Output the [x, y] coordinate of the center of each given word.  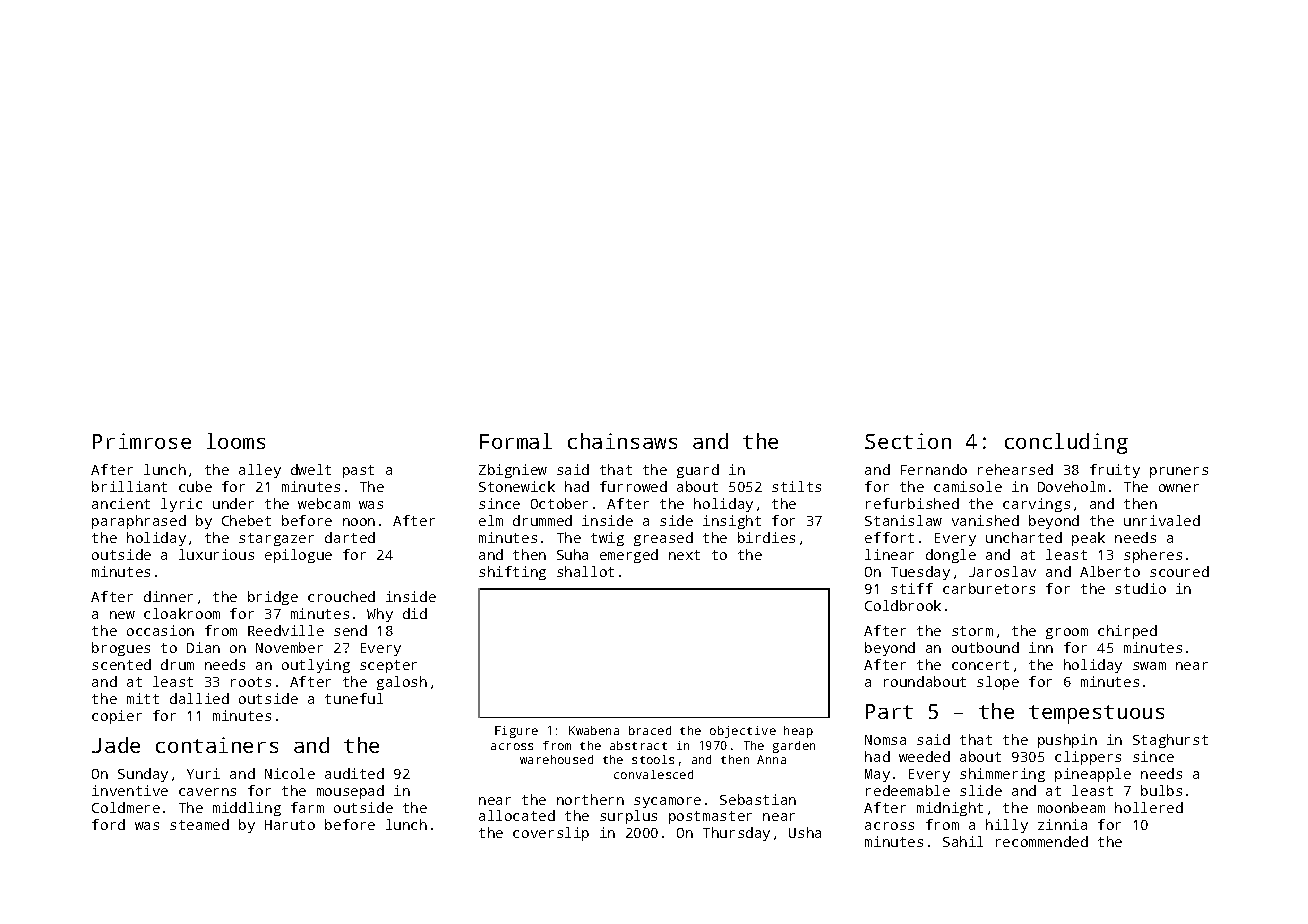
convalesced [653, 774]
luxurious [216, 554]
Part [889, 711]
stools [653, 759]
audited [354, 773]
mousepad [350, 792]
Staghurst [1170, 741]
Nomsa [885, 740]
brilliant [129, 486]
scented [121, 664]
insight [732, 522]
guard [698, 471]
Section [908, 441]
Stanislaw [903, 520]
